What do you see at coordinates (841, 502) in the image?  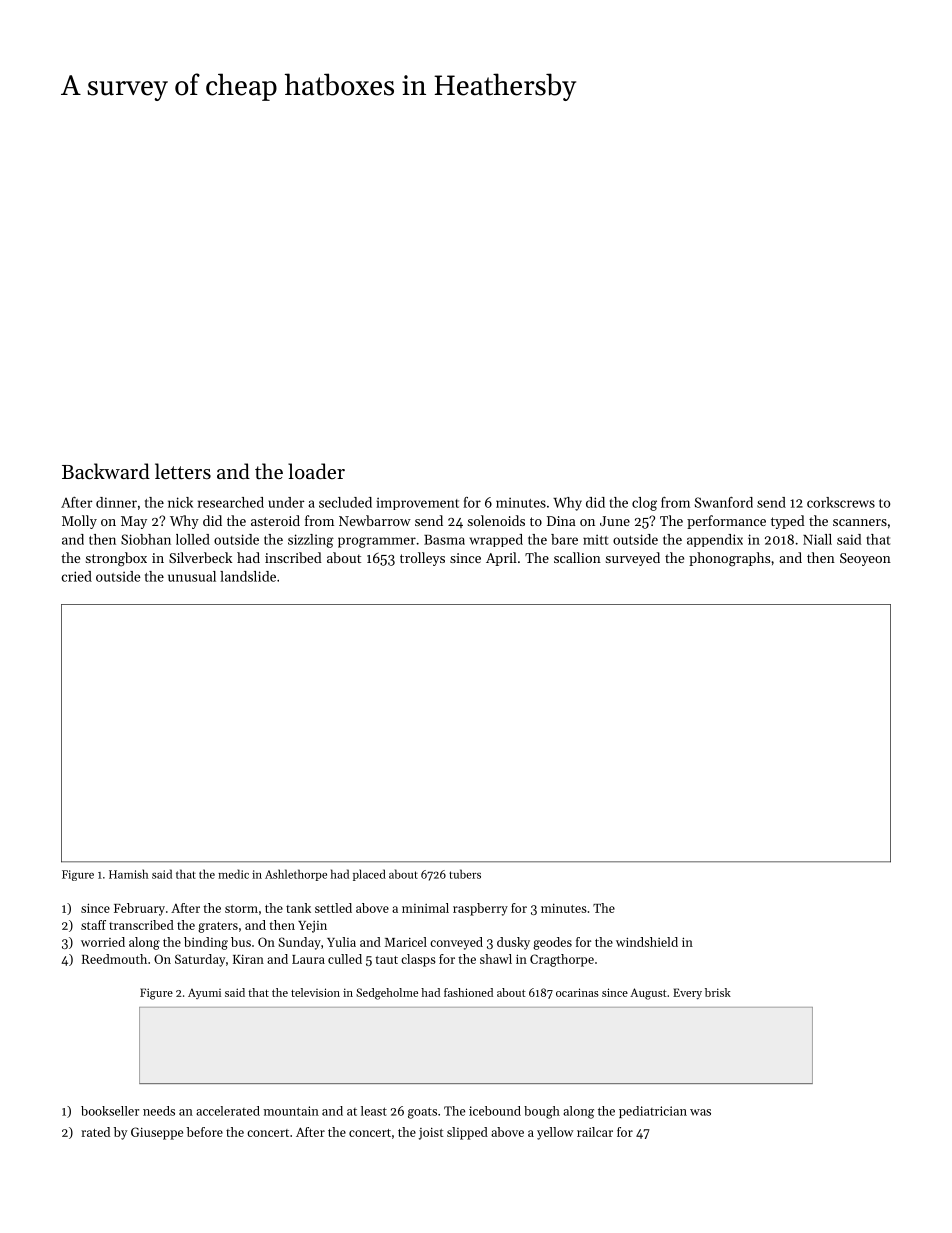 I see `corkscrews` at bounding box center [841, 502].
